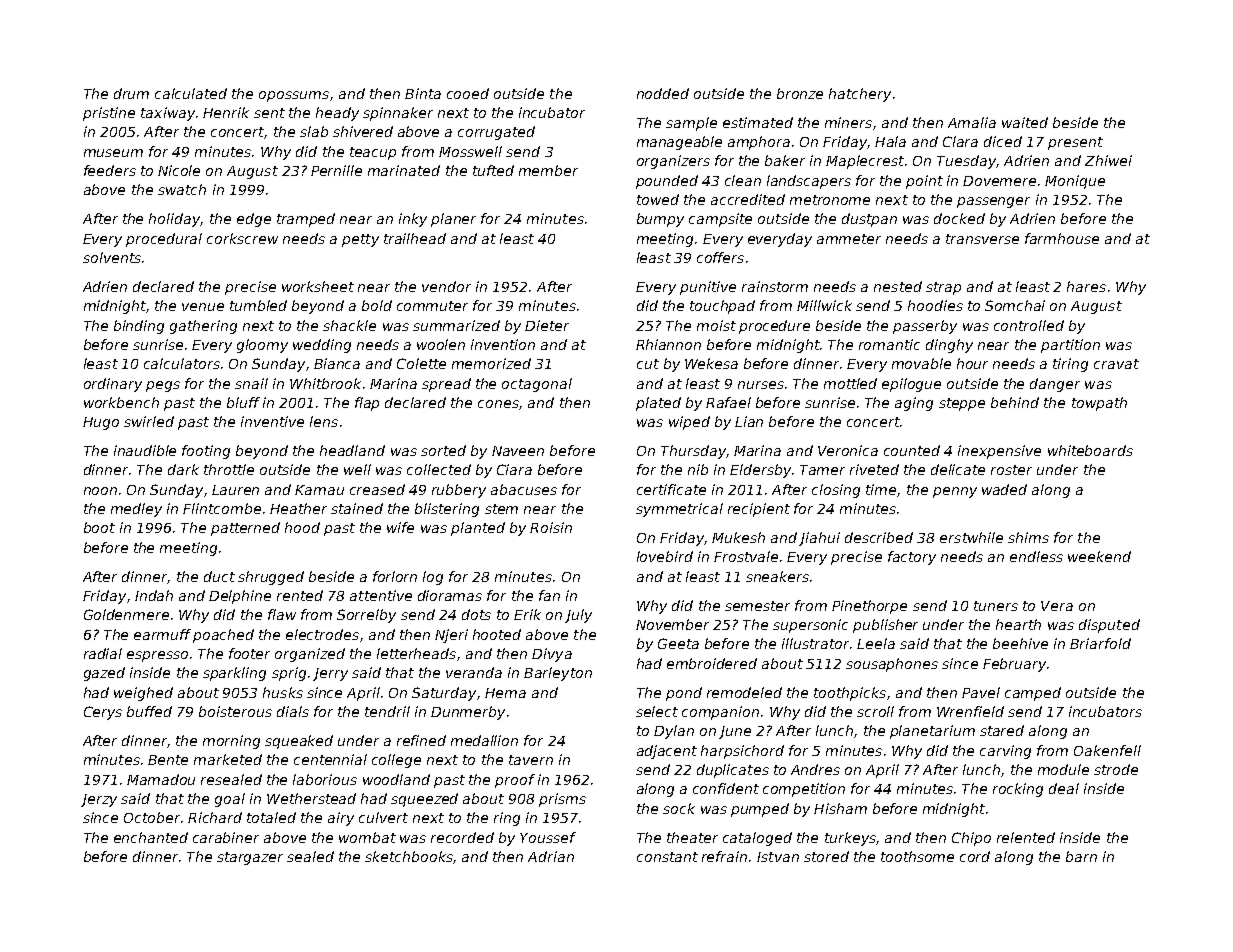  What do you see at coordinates (1107, 750) in the screenshot?
I see `Oakenfell` at bounding box center [1107, 750].
